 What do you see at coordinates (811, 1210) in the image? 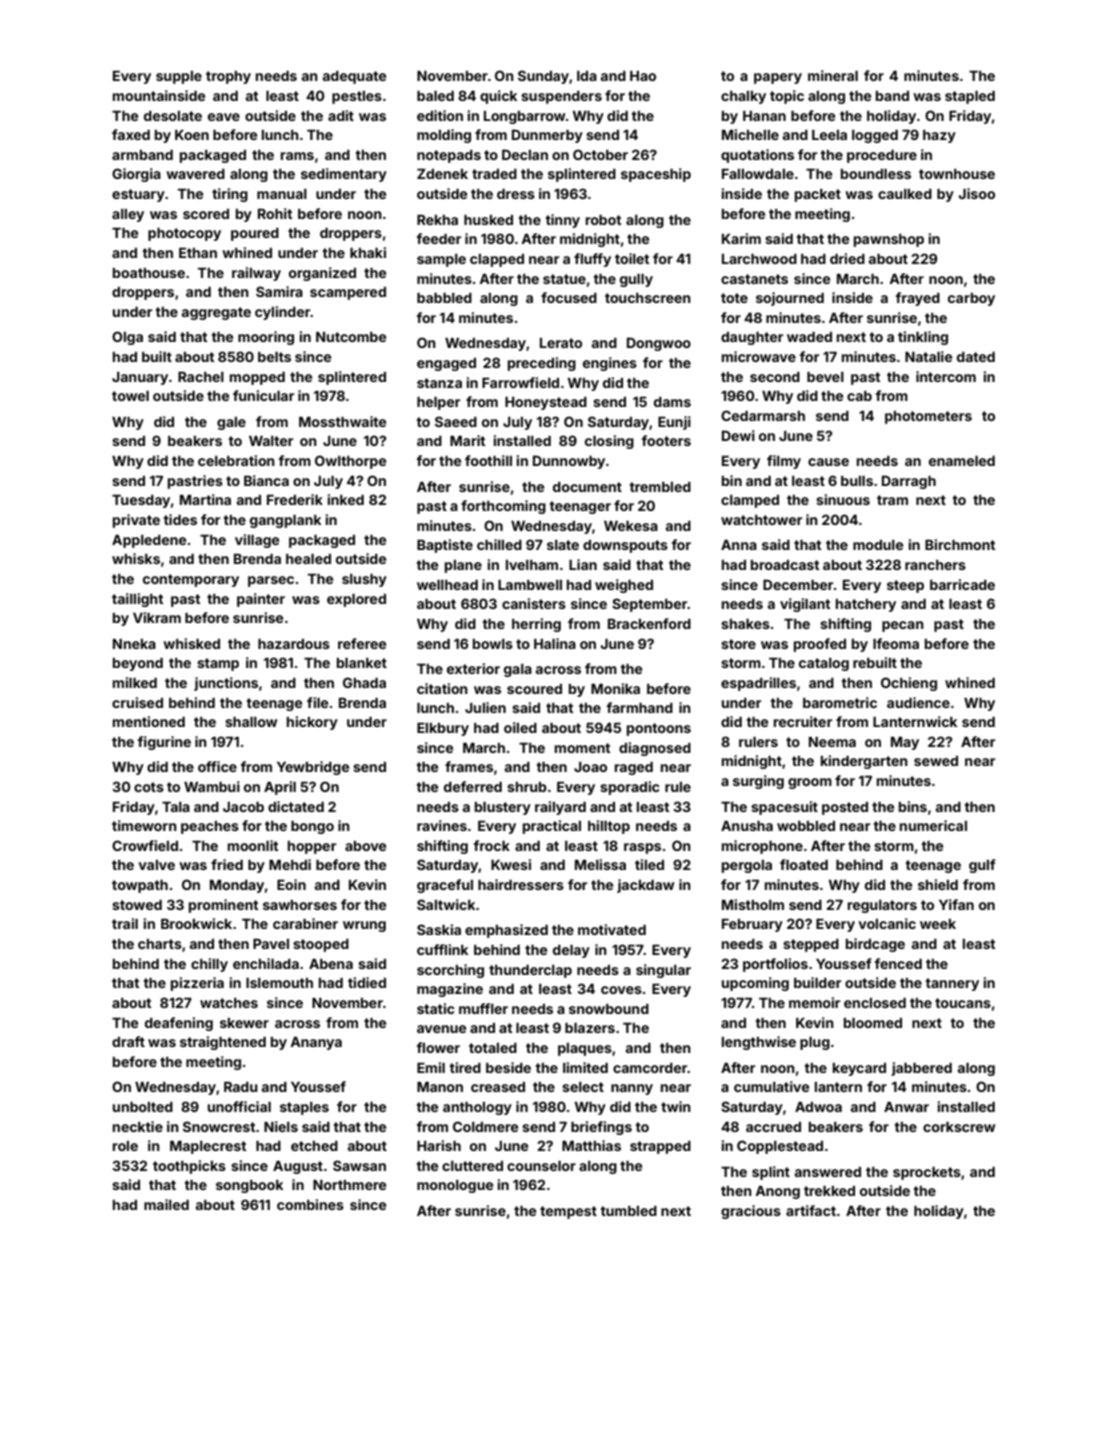
I see `artifact` at bounding box center [811, 1210].
